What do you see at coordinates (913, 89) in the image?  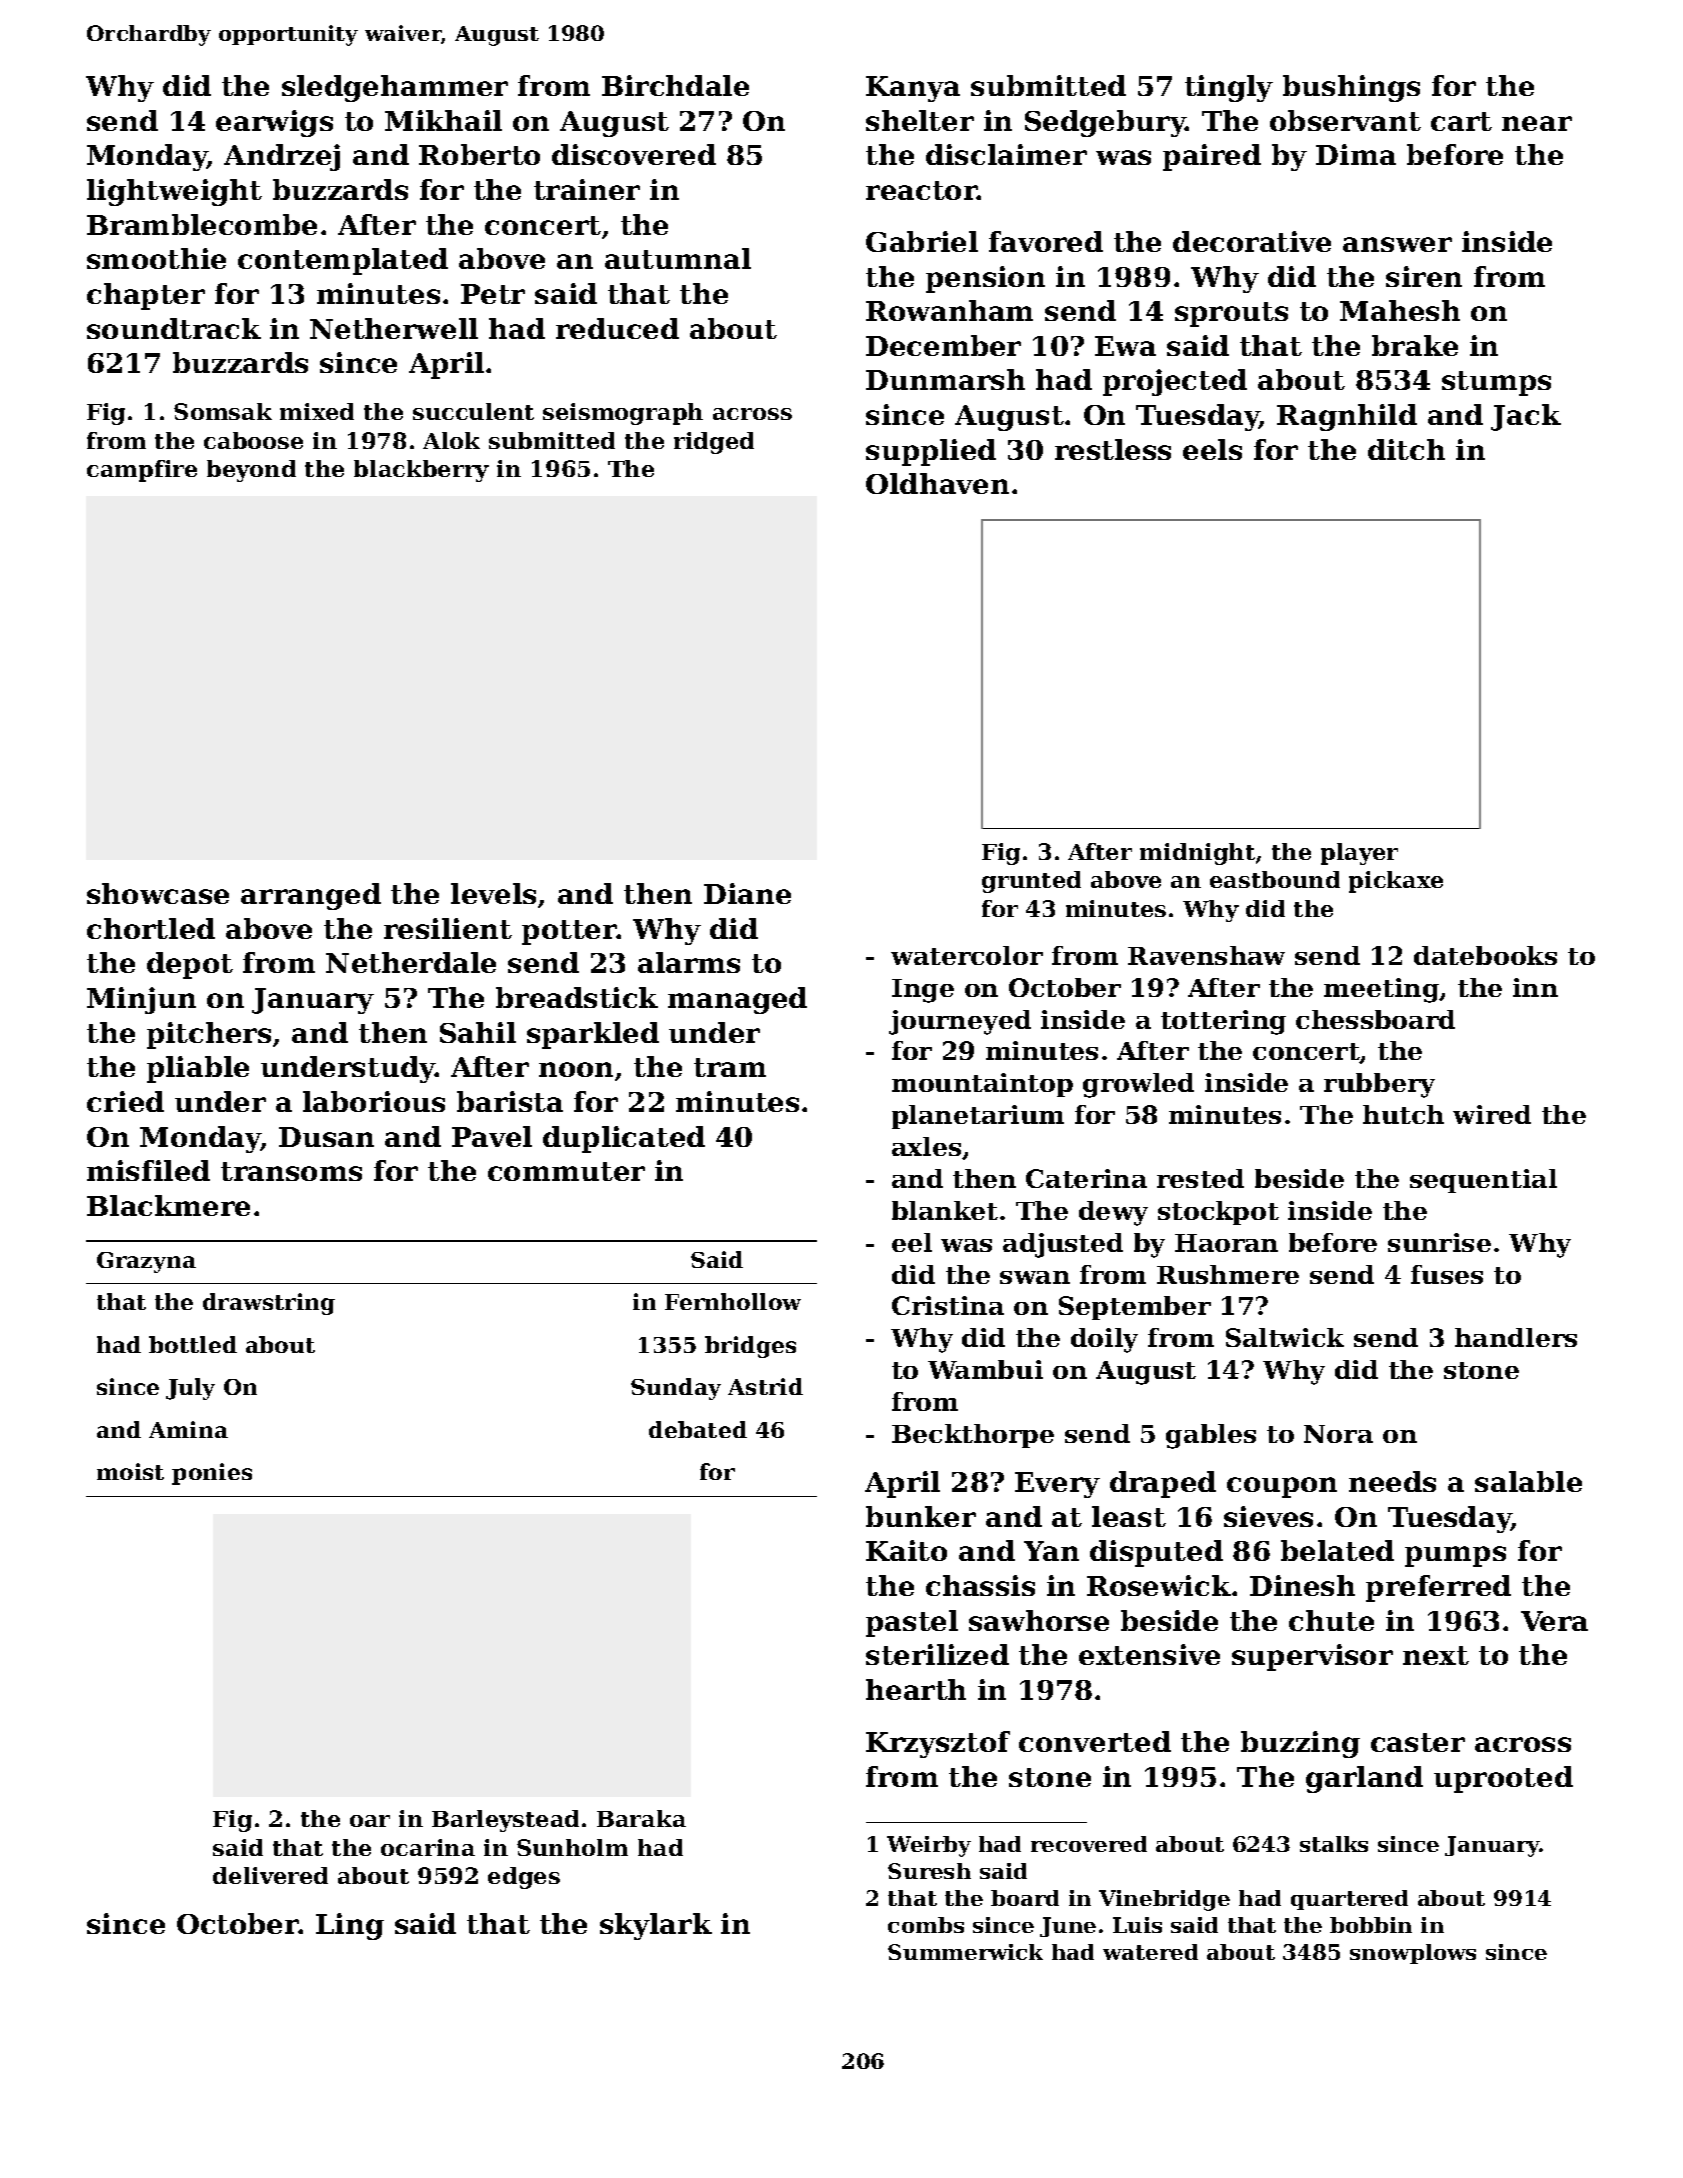 I see `Kanya` at bounding box center [913, 89].
